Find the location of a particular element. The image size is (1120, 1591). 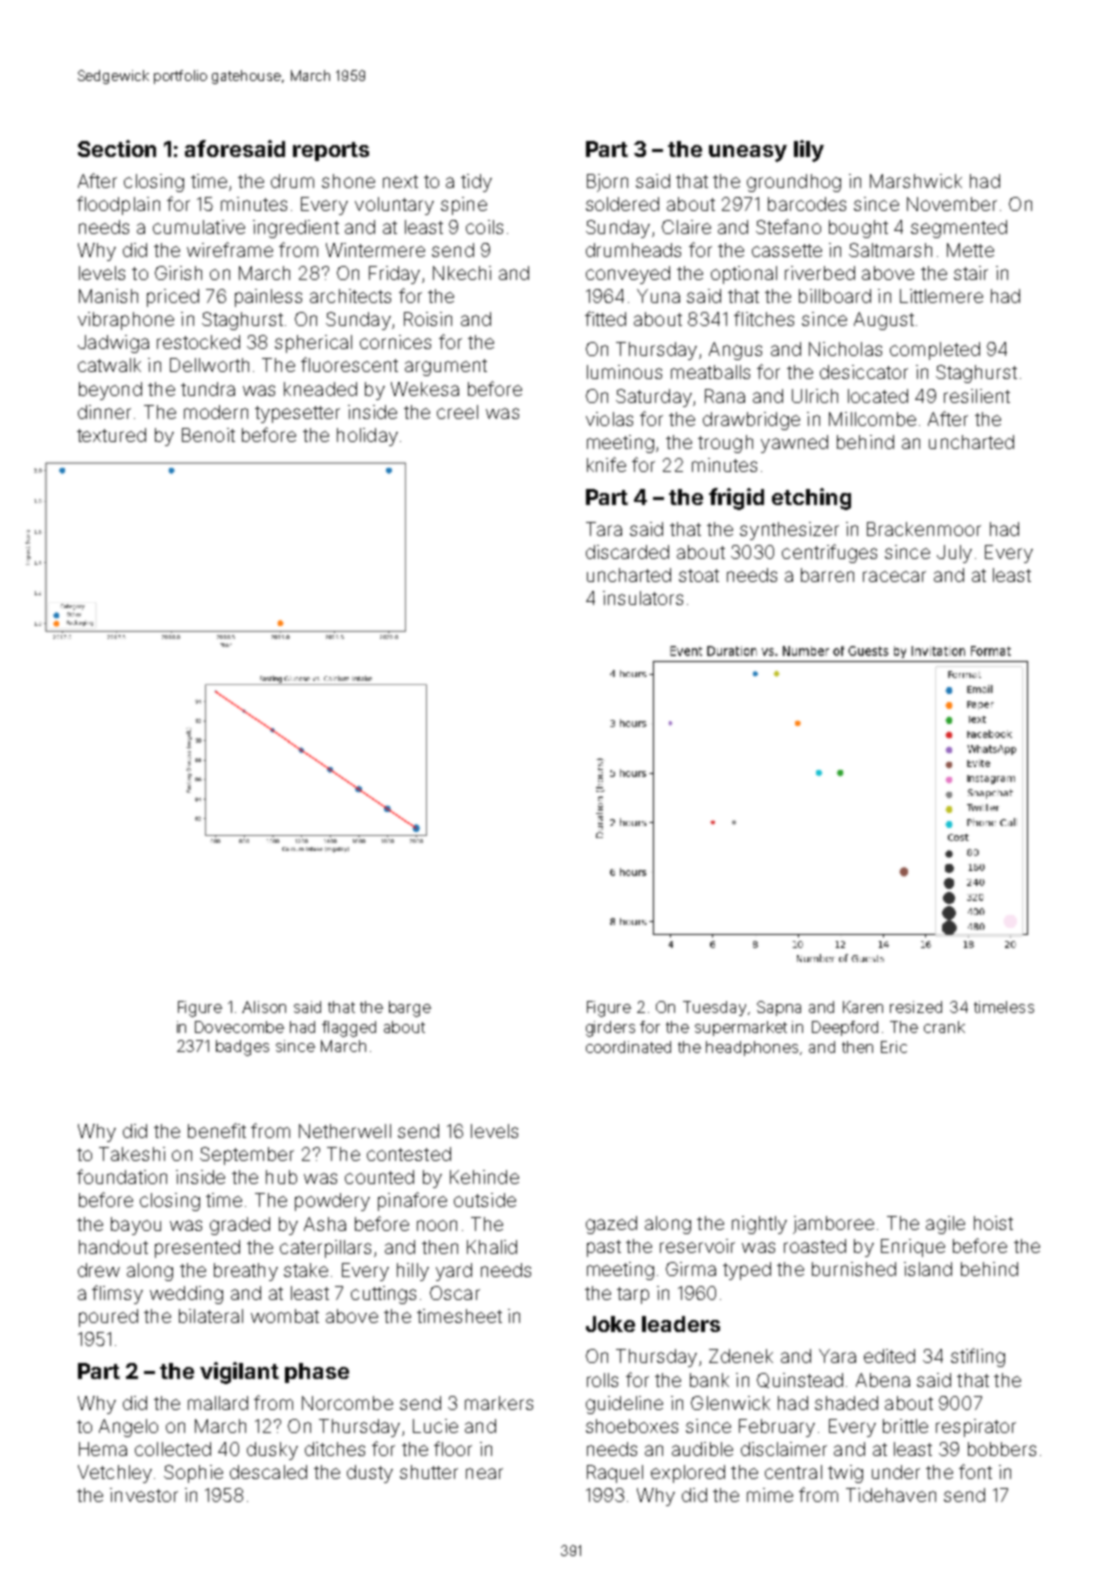

Tidehaven is located at coordinates (891, 1495).
